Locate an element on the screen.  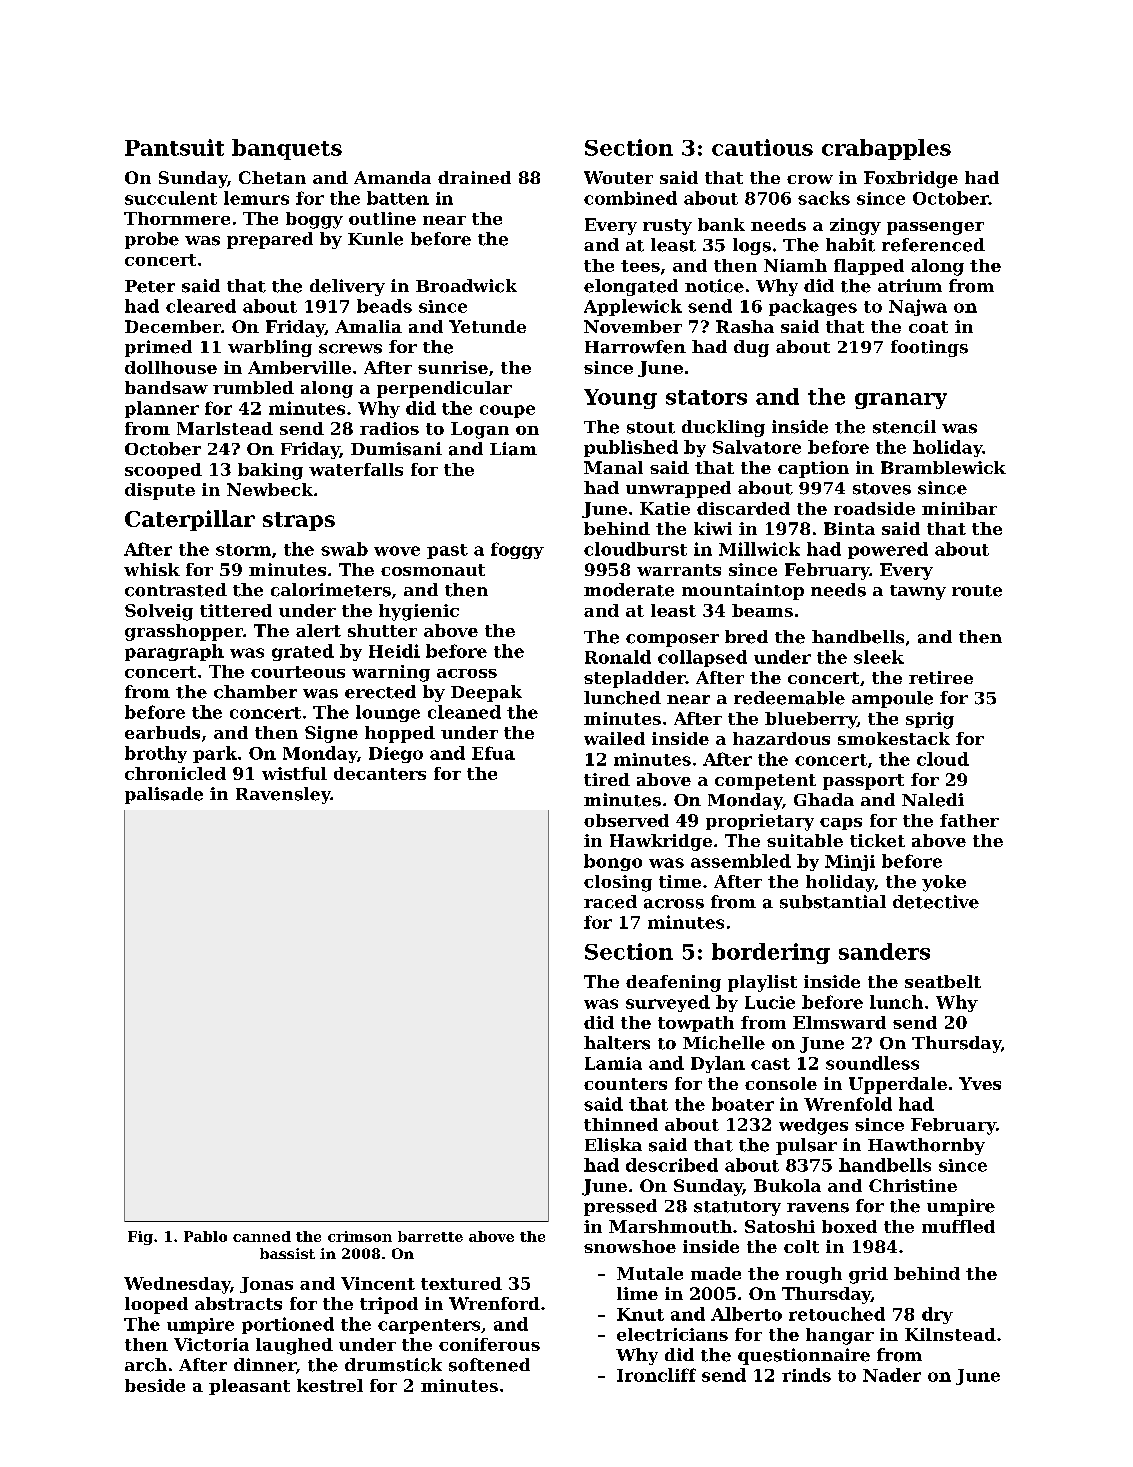
wistful is located at coordinates (294, 773).
